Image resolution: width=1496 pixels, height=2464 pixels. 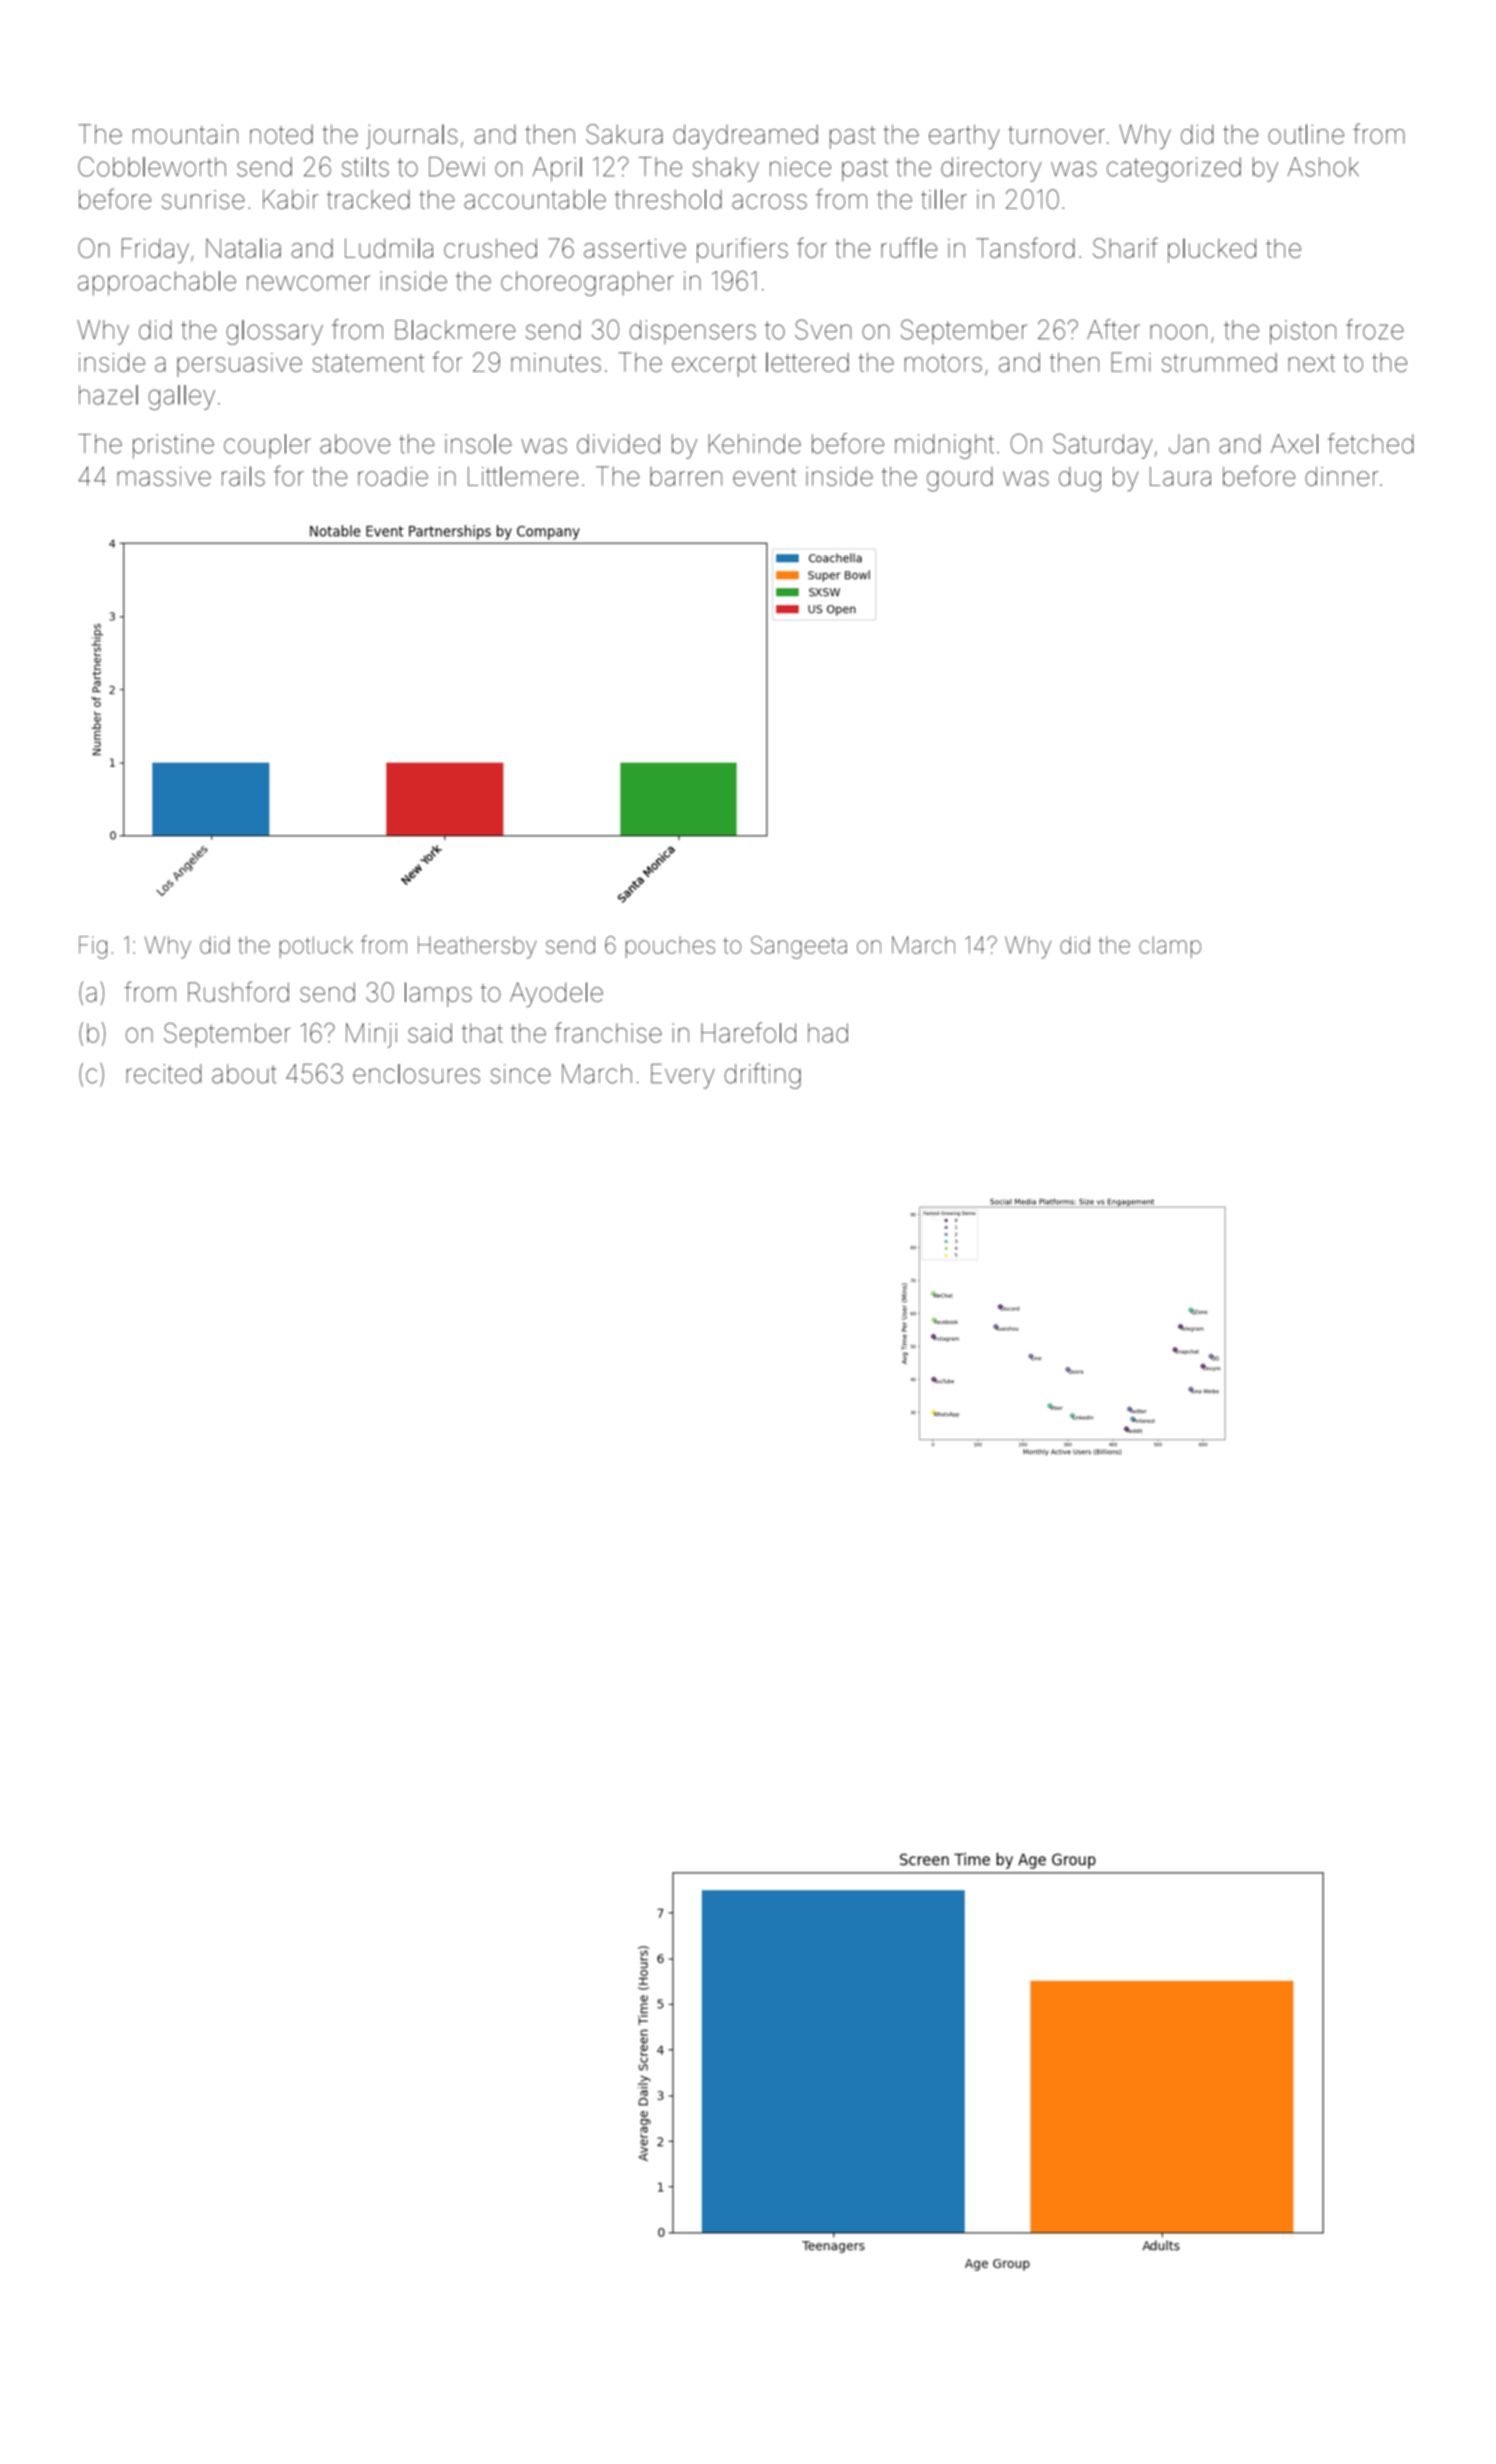 I want to click on dinner, so click(x=1341, y=476).
